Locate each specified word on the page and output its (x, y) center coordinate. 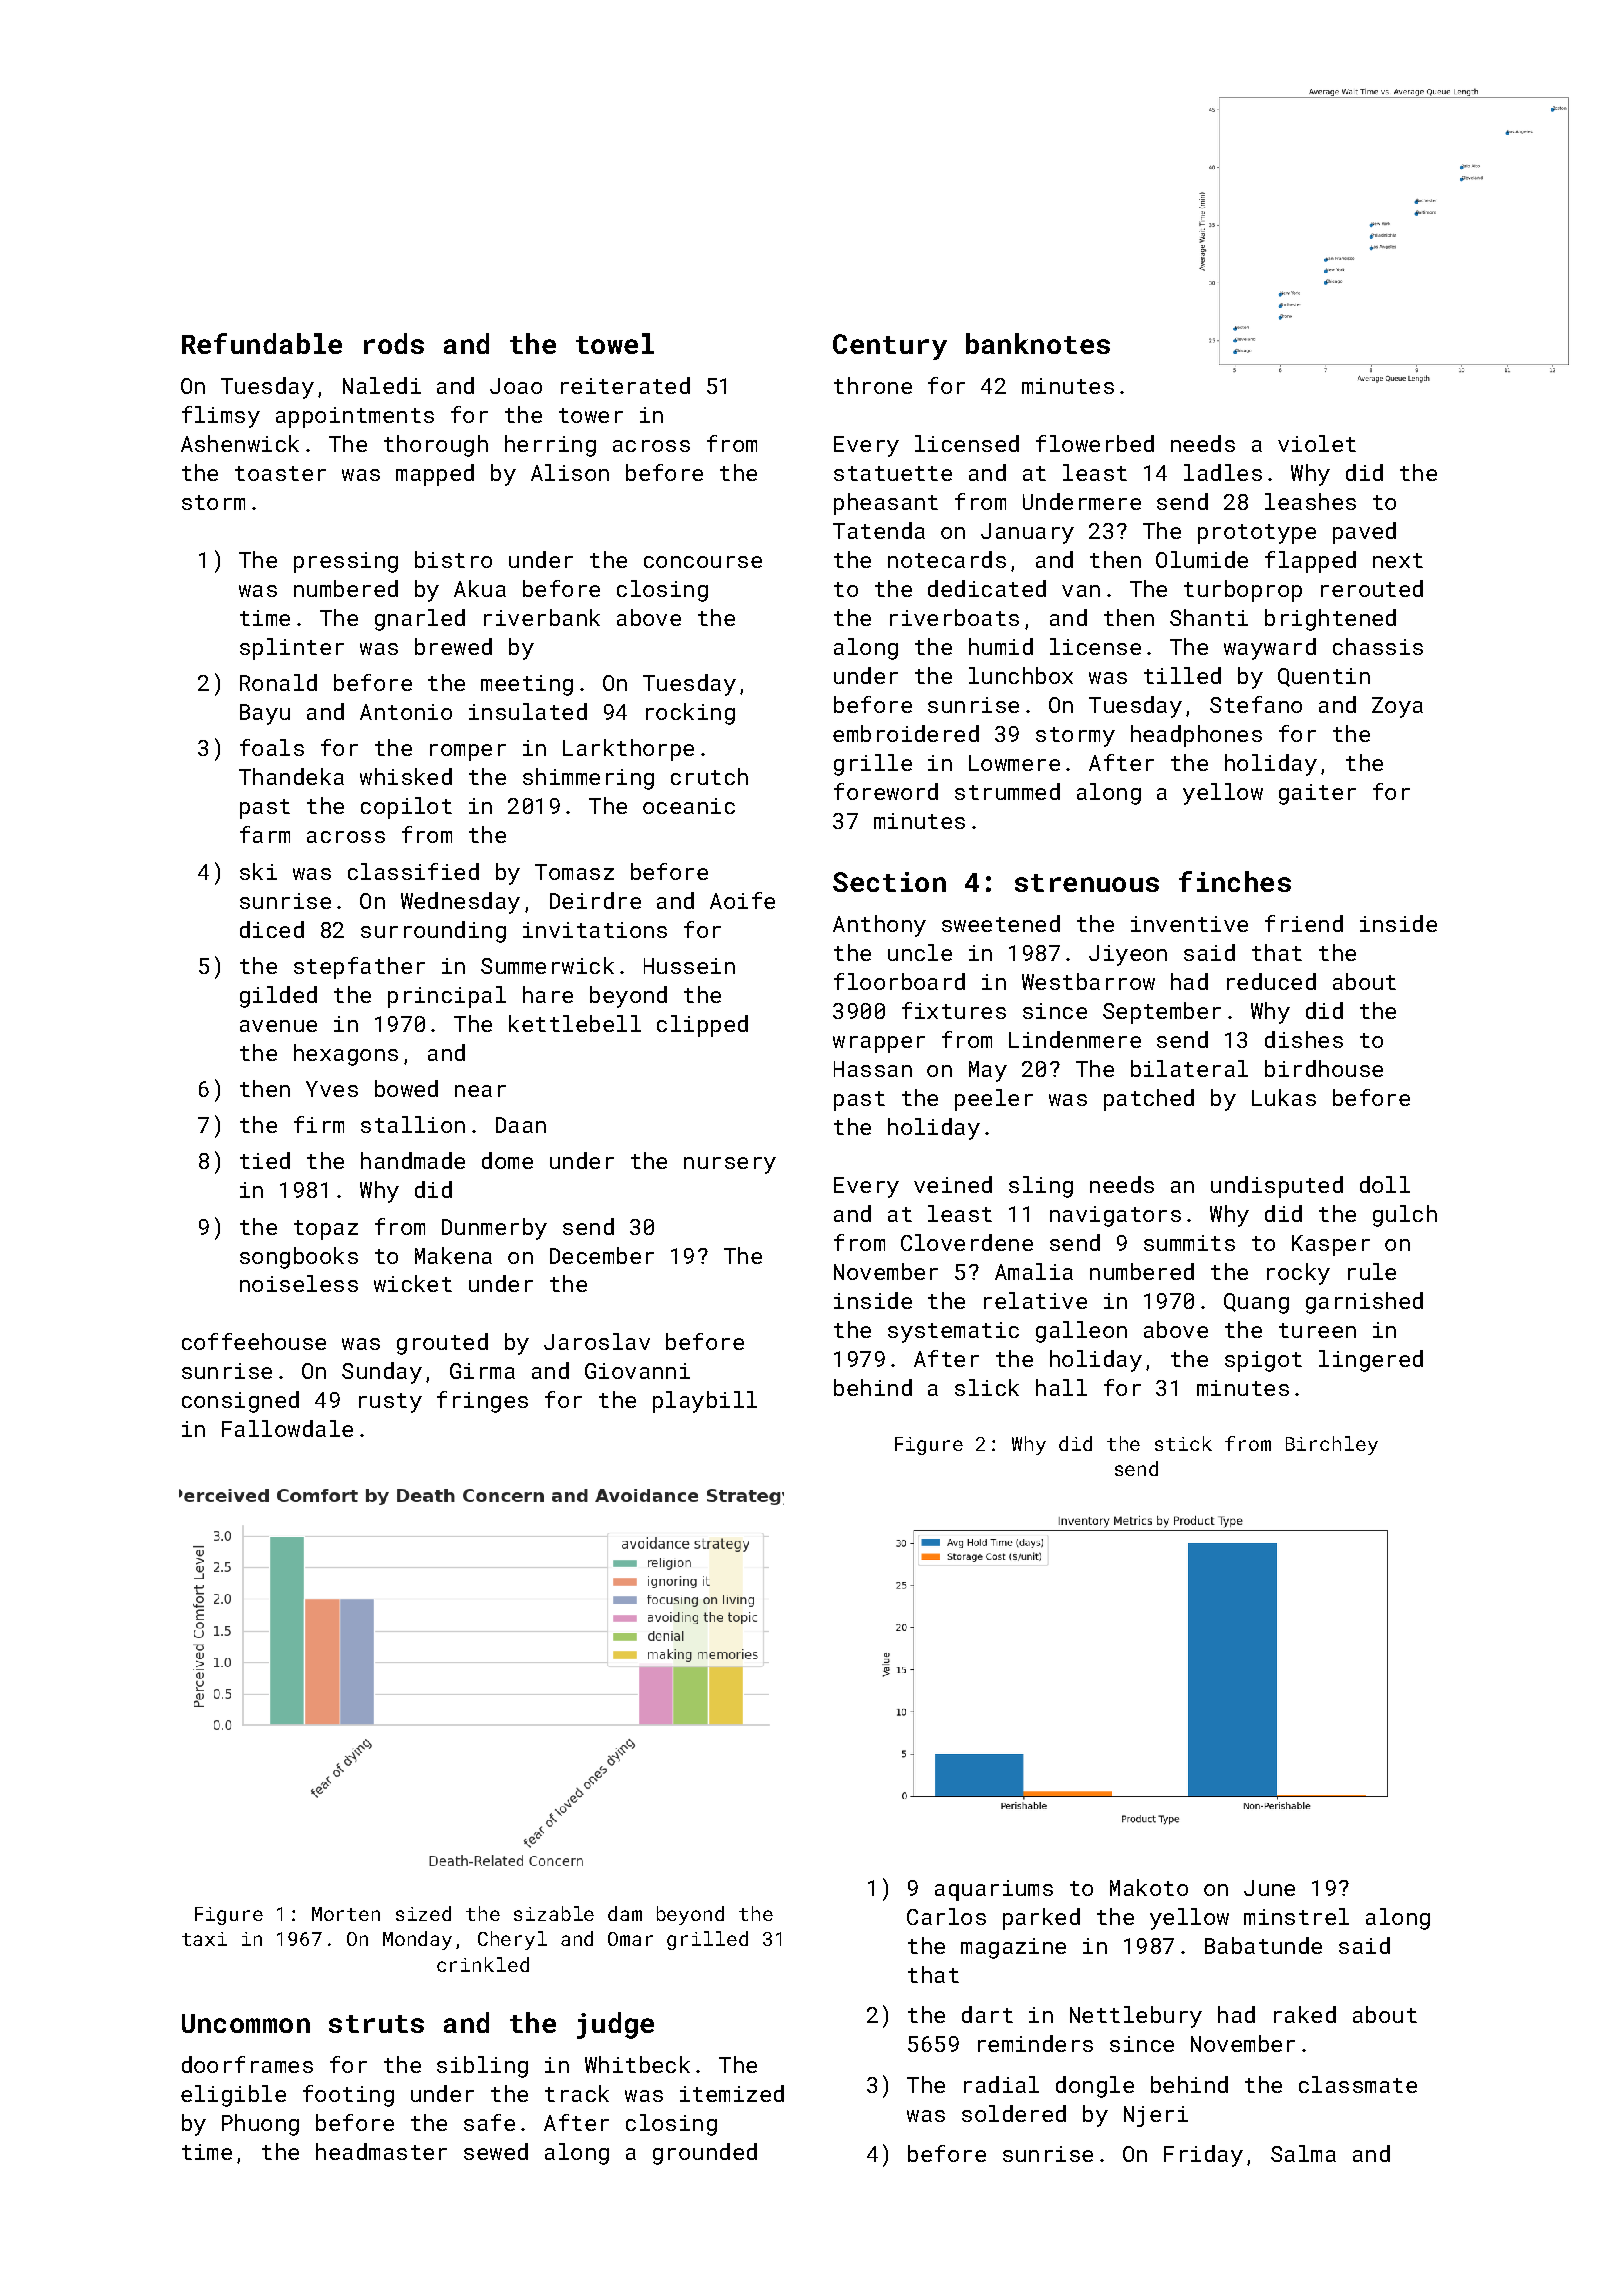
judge (615, 2025)
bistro (453, 559)
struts (376, 2024)
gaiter (1317, 794)
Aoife (742, 900)
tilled (1182, 675)
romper (468, 752)
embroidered (906, 733)
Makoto (1149, 1887)
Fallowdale (287, 1428)
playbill (705, 1402)
